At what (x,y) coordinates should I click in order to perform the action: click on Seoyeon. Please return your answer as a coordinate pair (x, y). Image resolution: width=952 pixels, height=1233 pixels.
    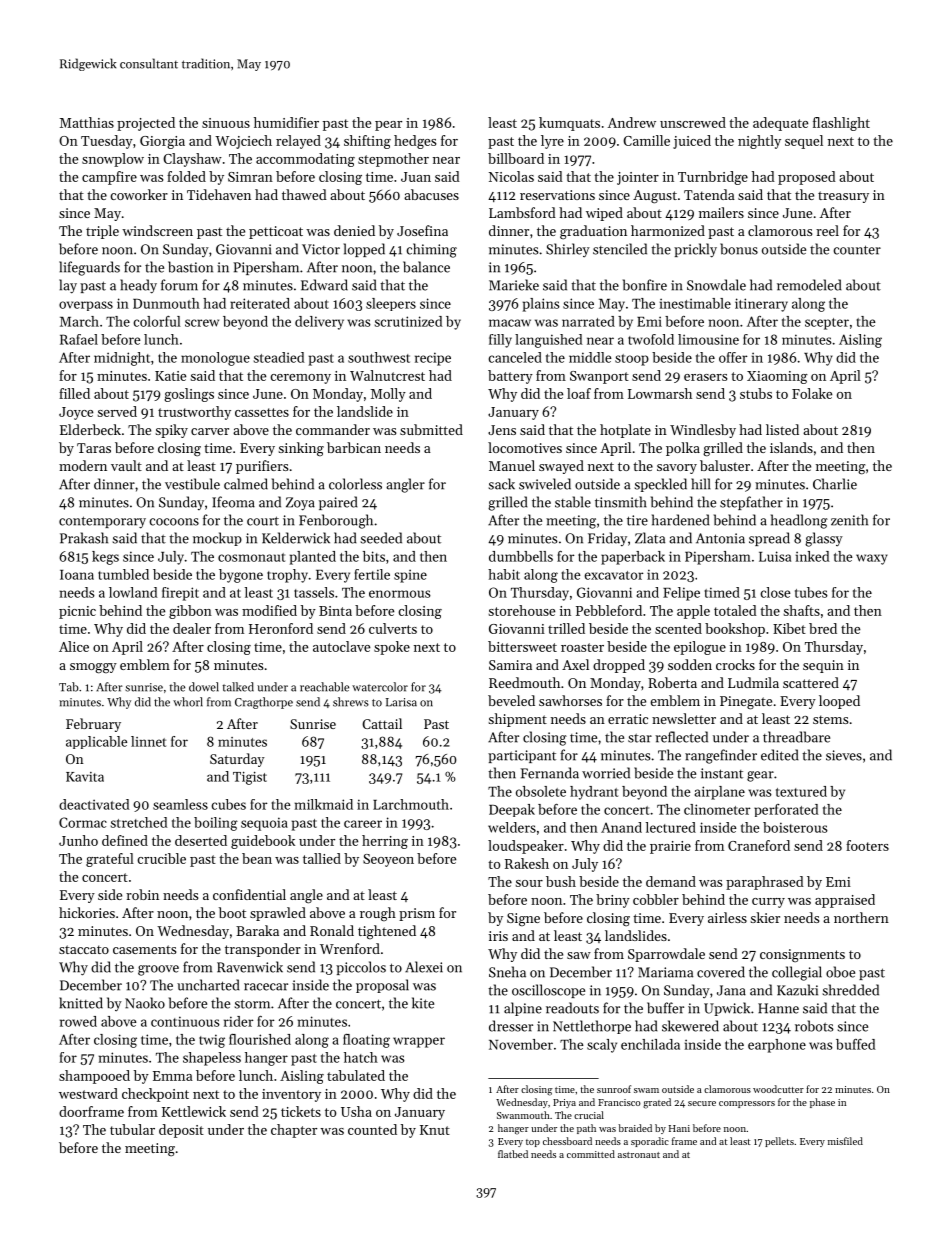
    Looking at the image, I should click on (388, 860).
